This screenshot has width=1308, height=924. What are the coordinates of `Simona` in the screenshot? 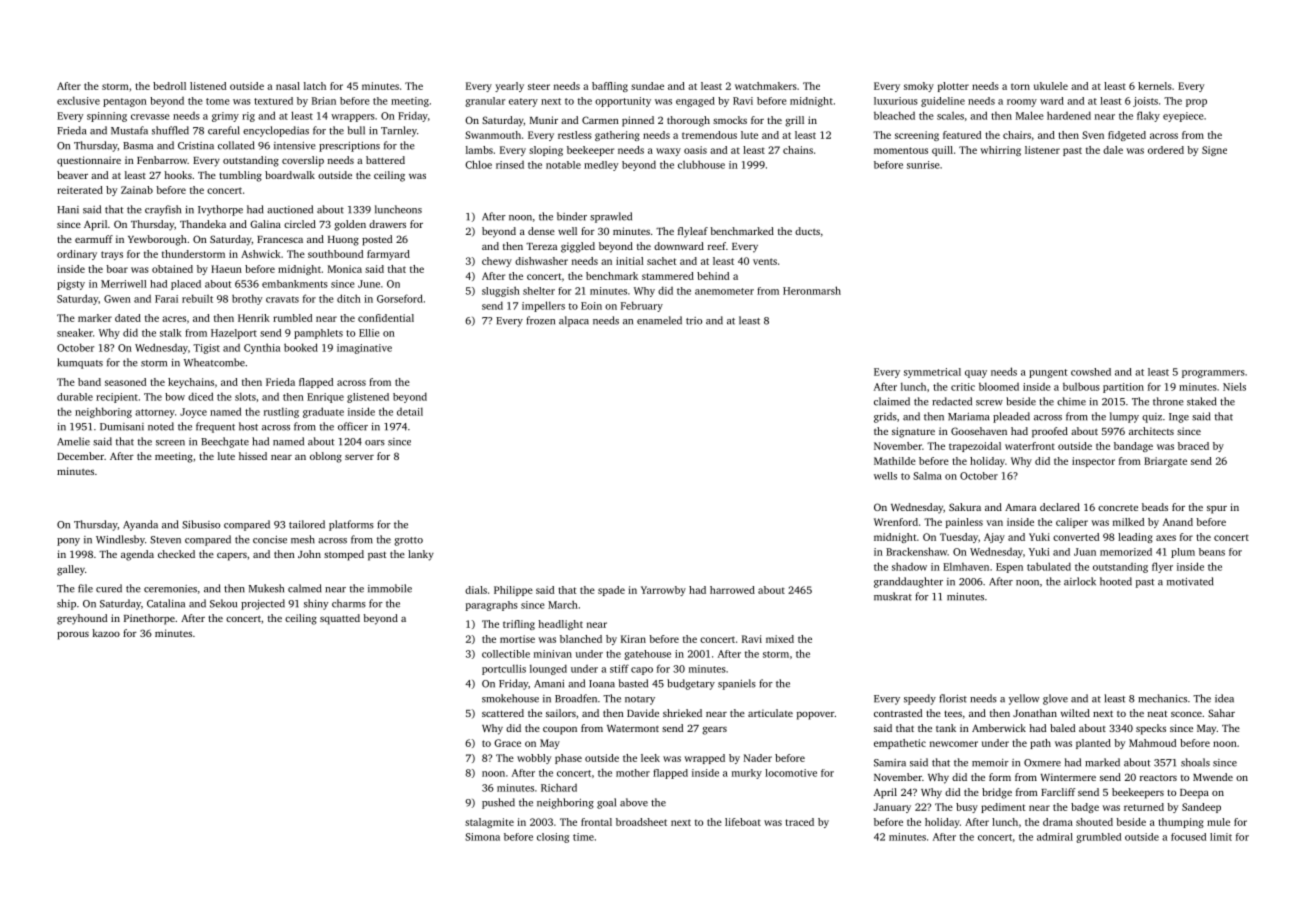 It's located at (482, 837).
